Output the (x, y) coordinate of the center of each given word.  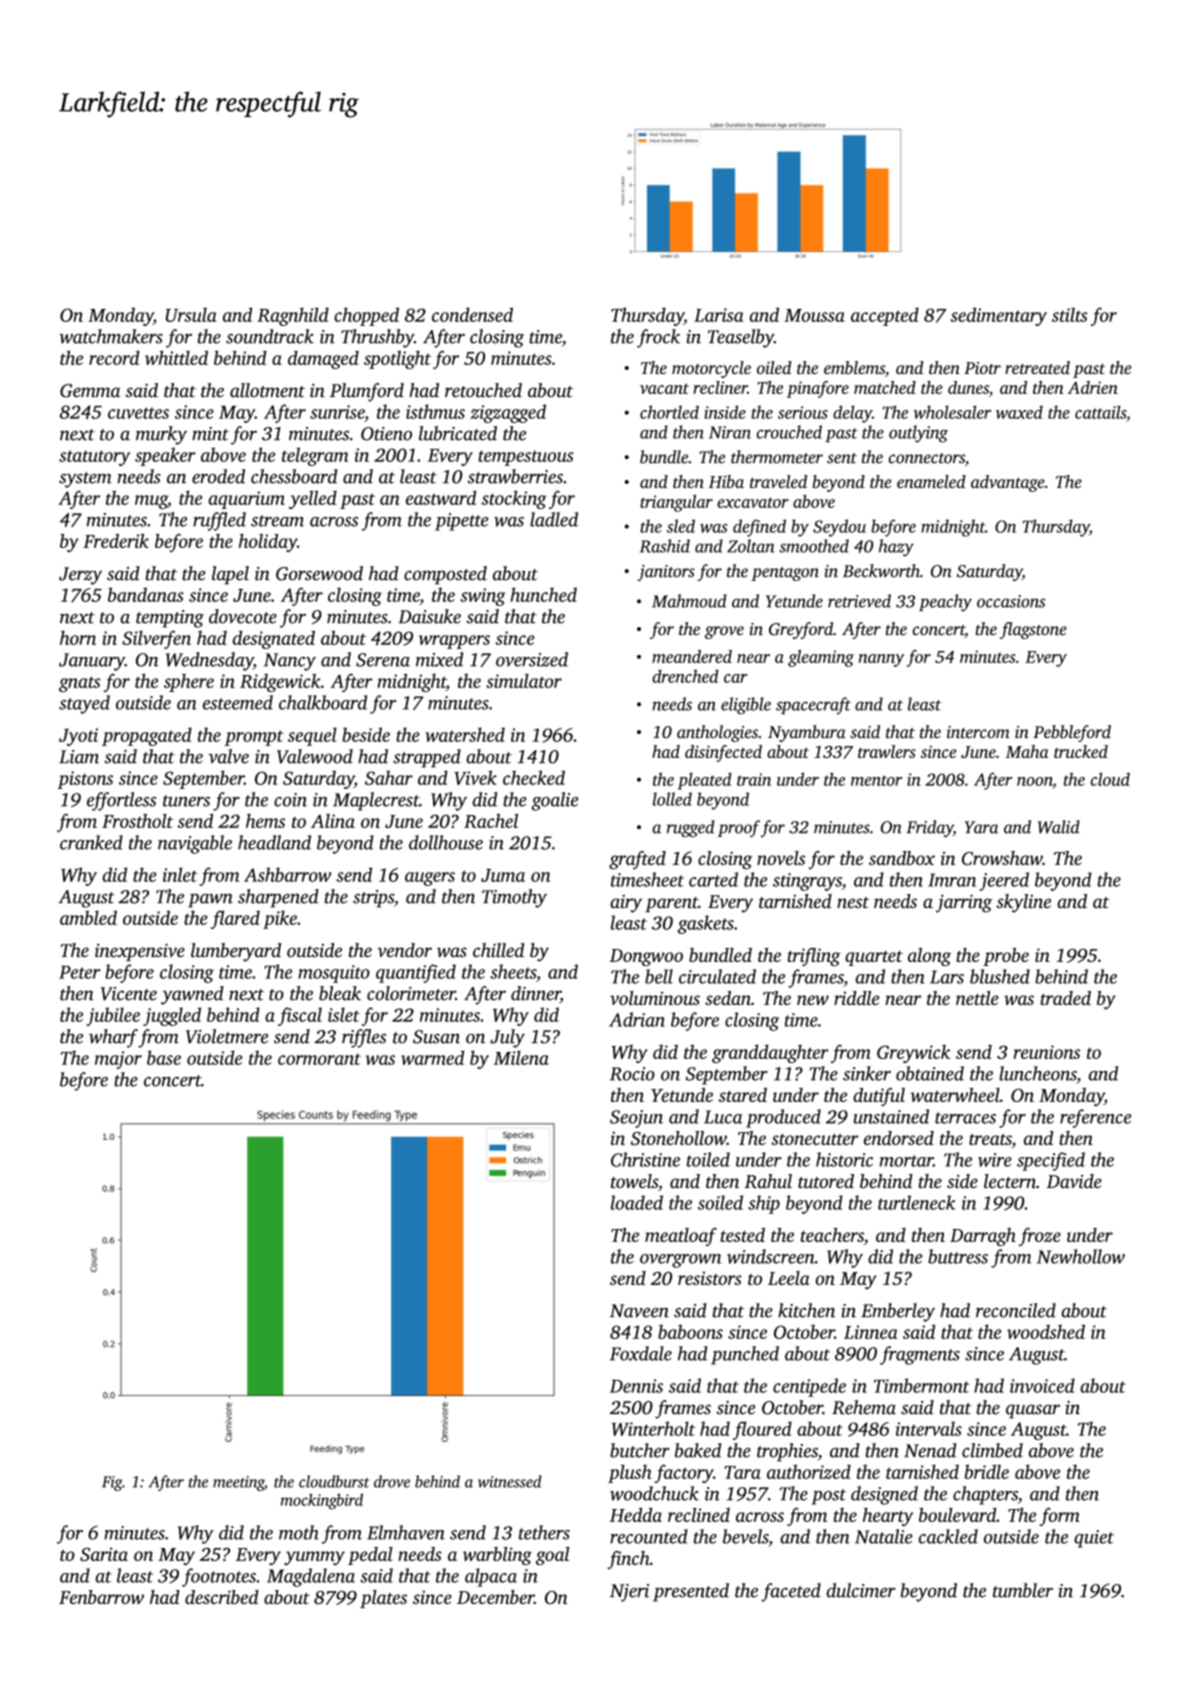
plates (383, 1599)
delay (852, 414)
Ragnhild (293, 316)
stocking (514, 499)
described (222, 1597)
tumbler (1023, 1590)
